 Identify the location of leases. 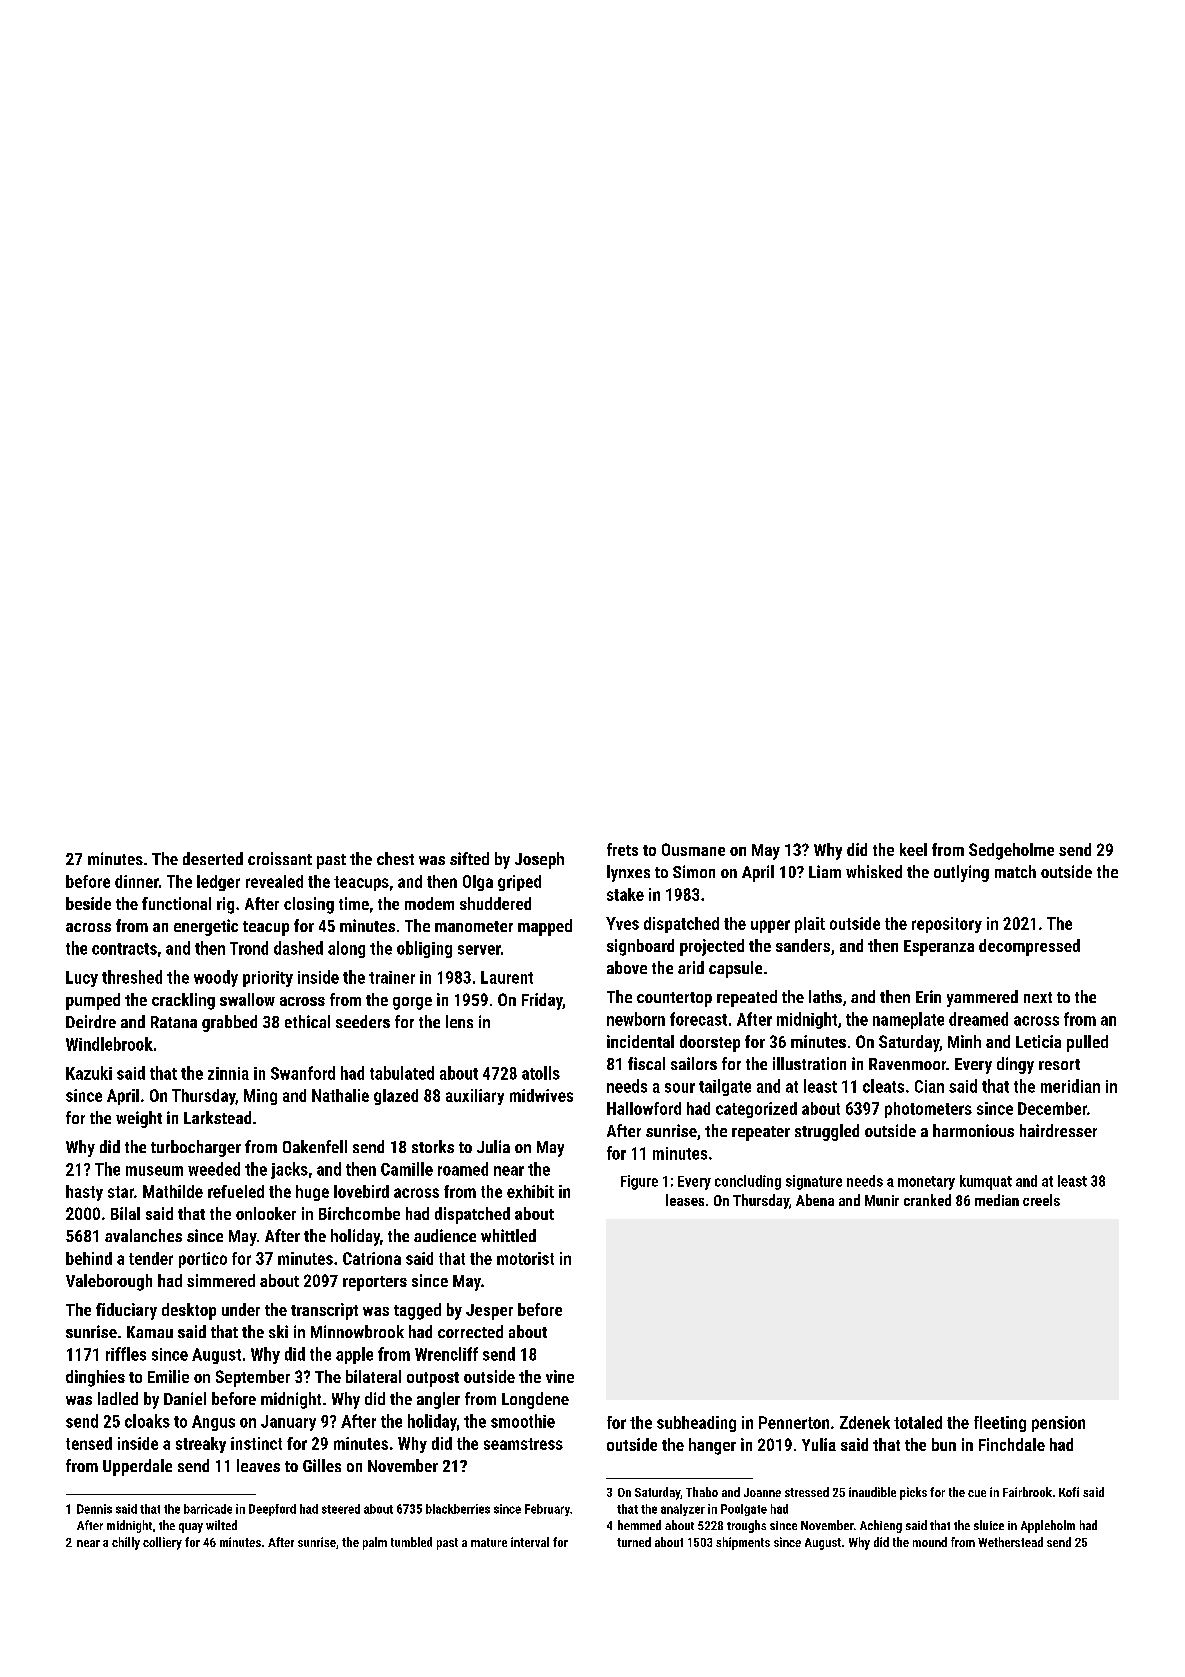
(685, 1200).
